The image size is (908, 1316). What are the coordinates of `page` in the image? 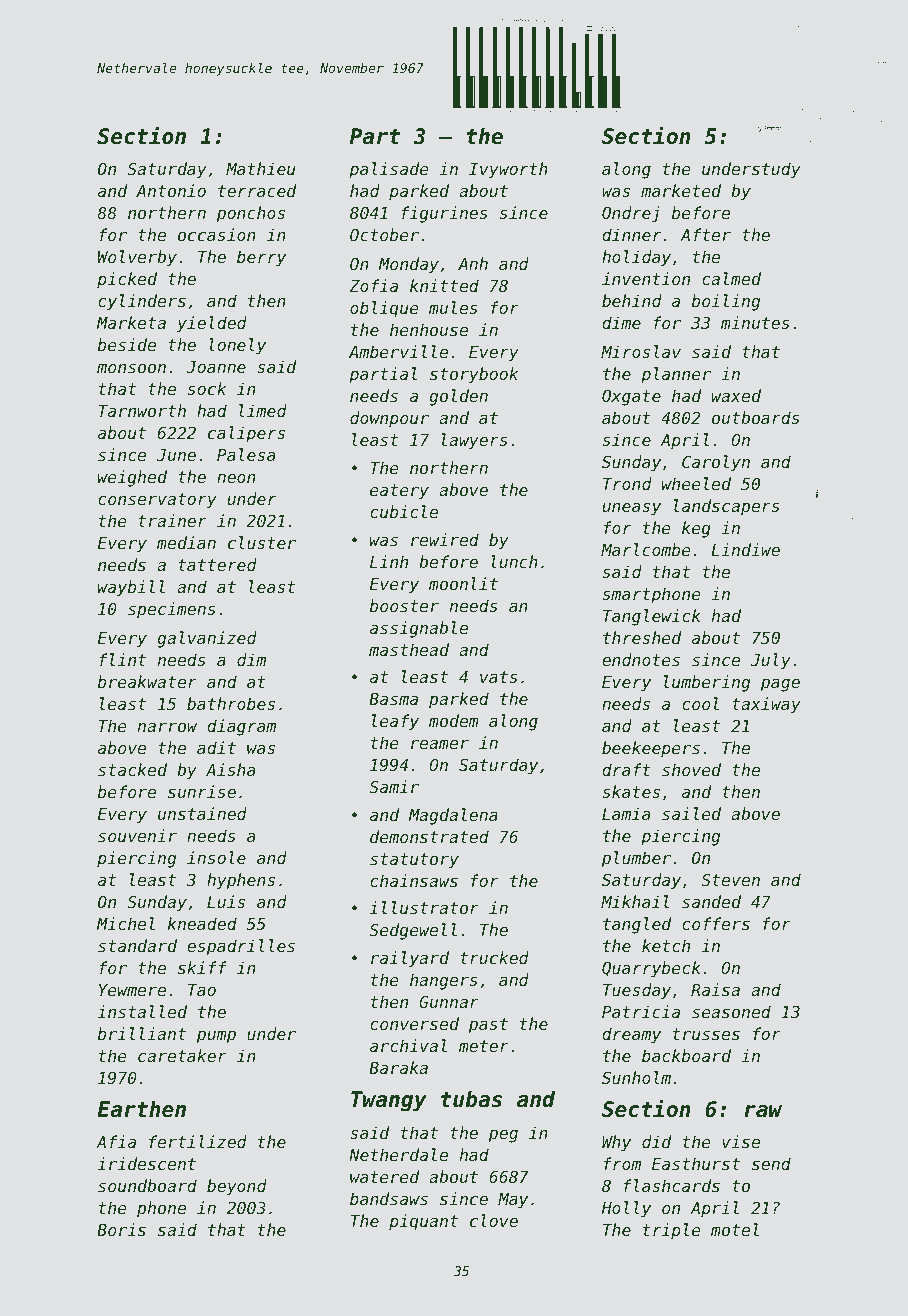 It's located at (780, 685).
